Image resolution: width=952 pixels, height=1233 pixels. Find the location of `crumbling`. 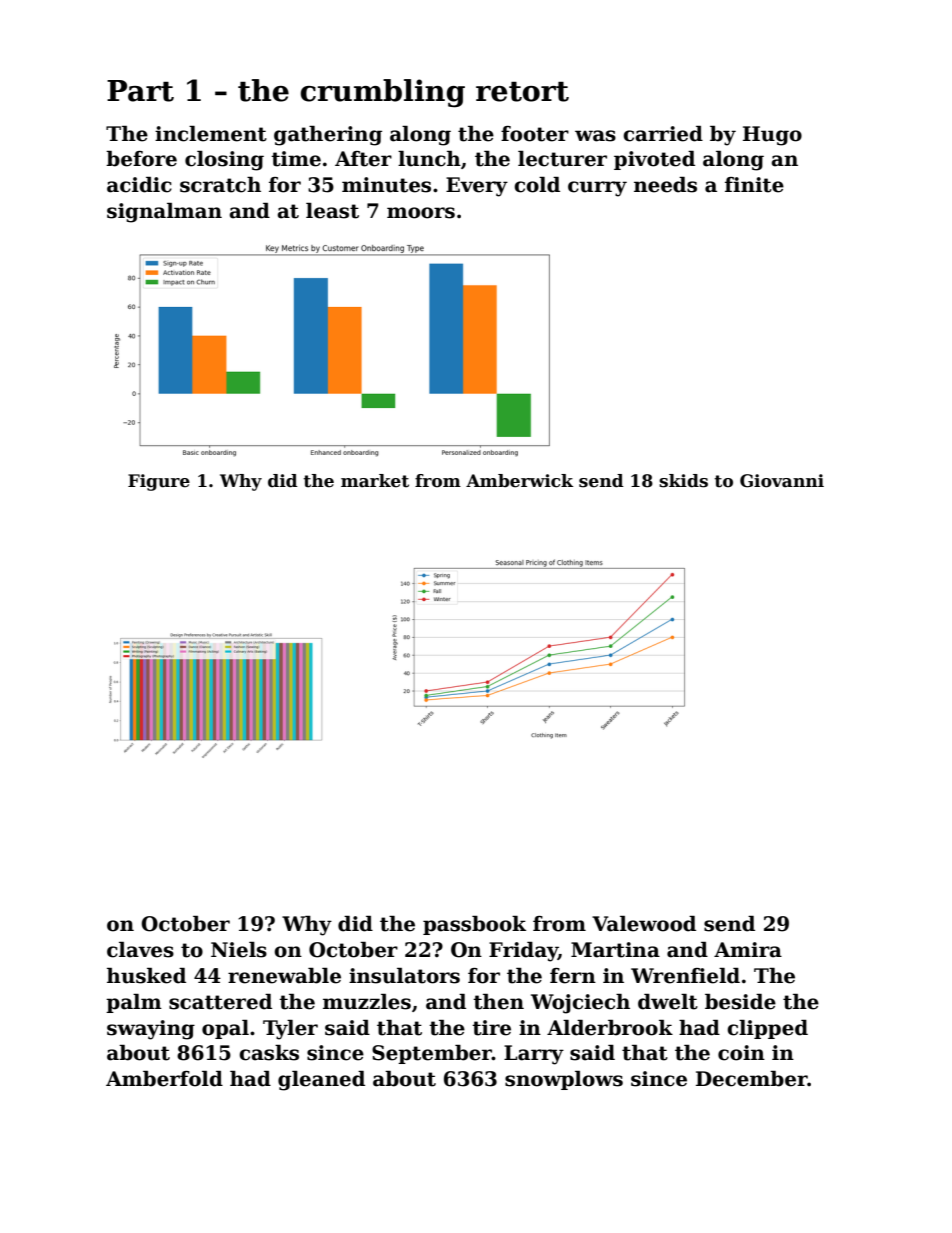

crumbling is located at coordinates (382, 93).
